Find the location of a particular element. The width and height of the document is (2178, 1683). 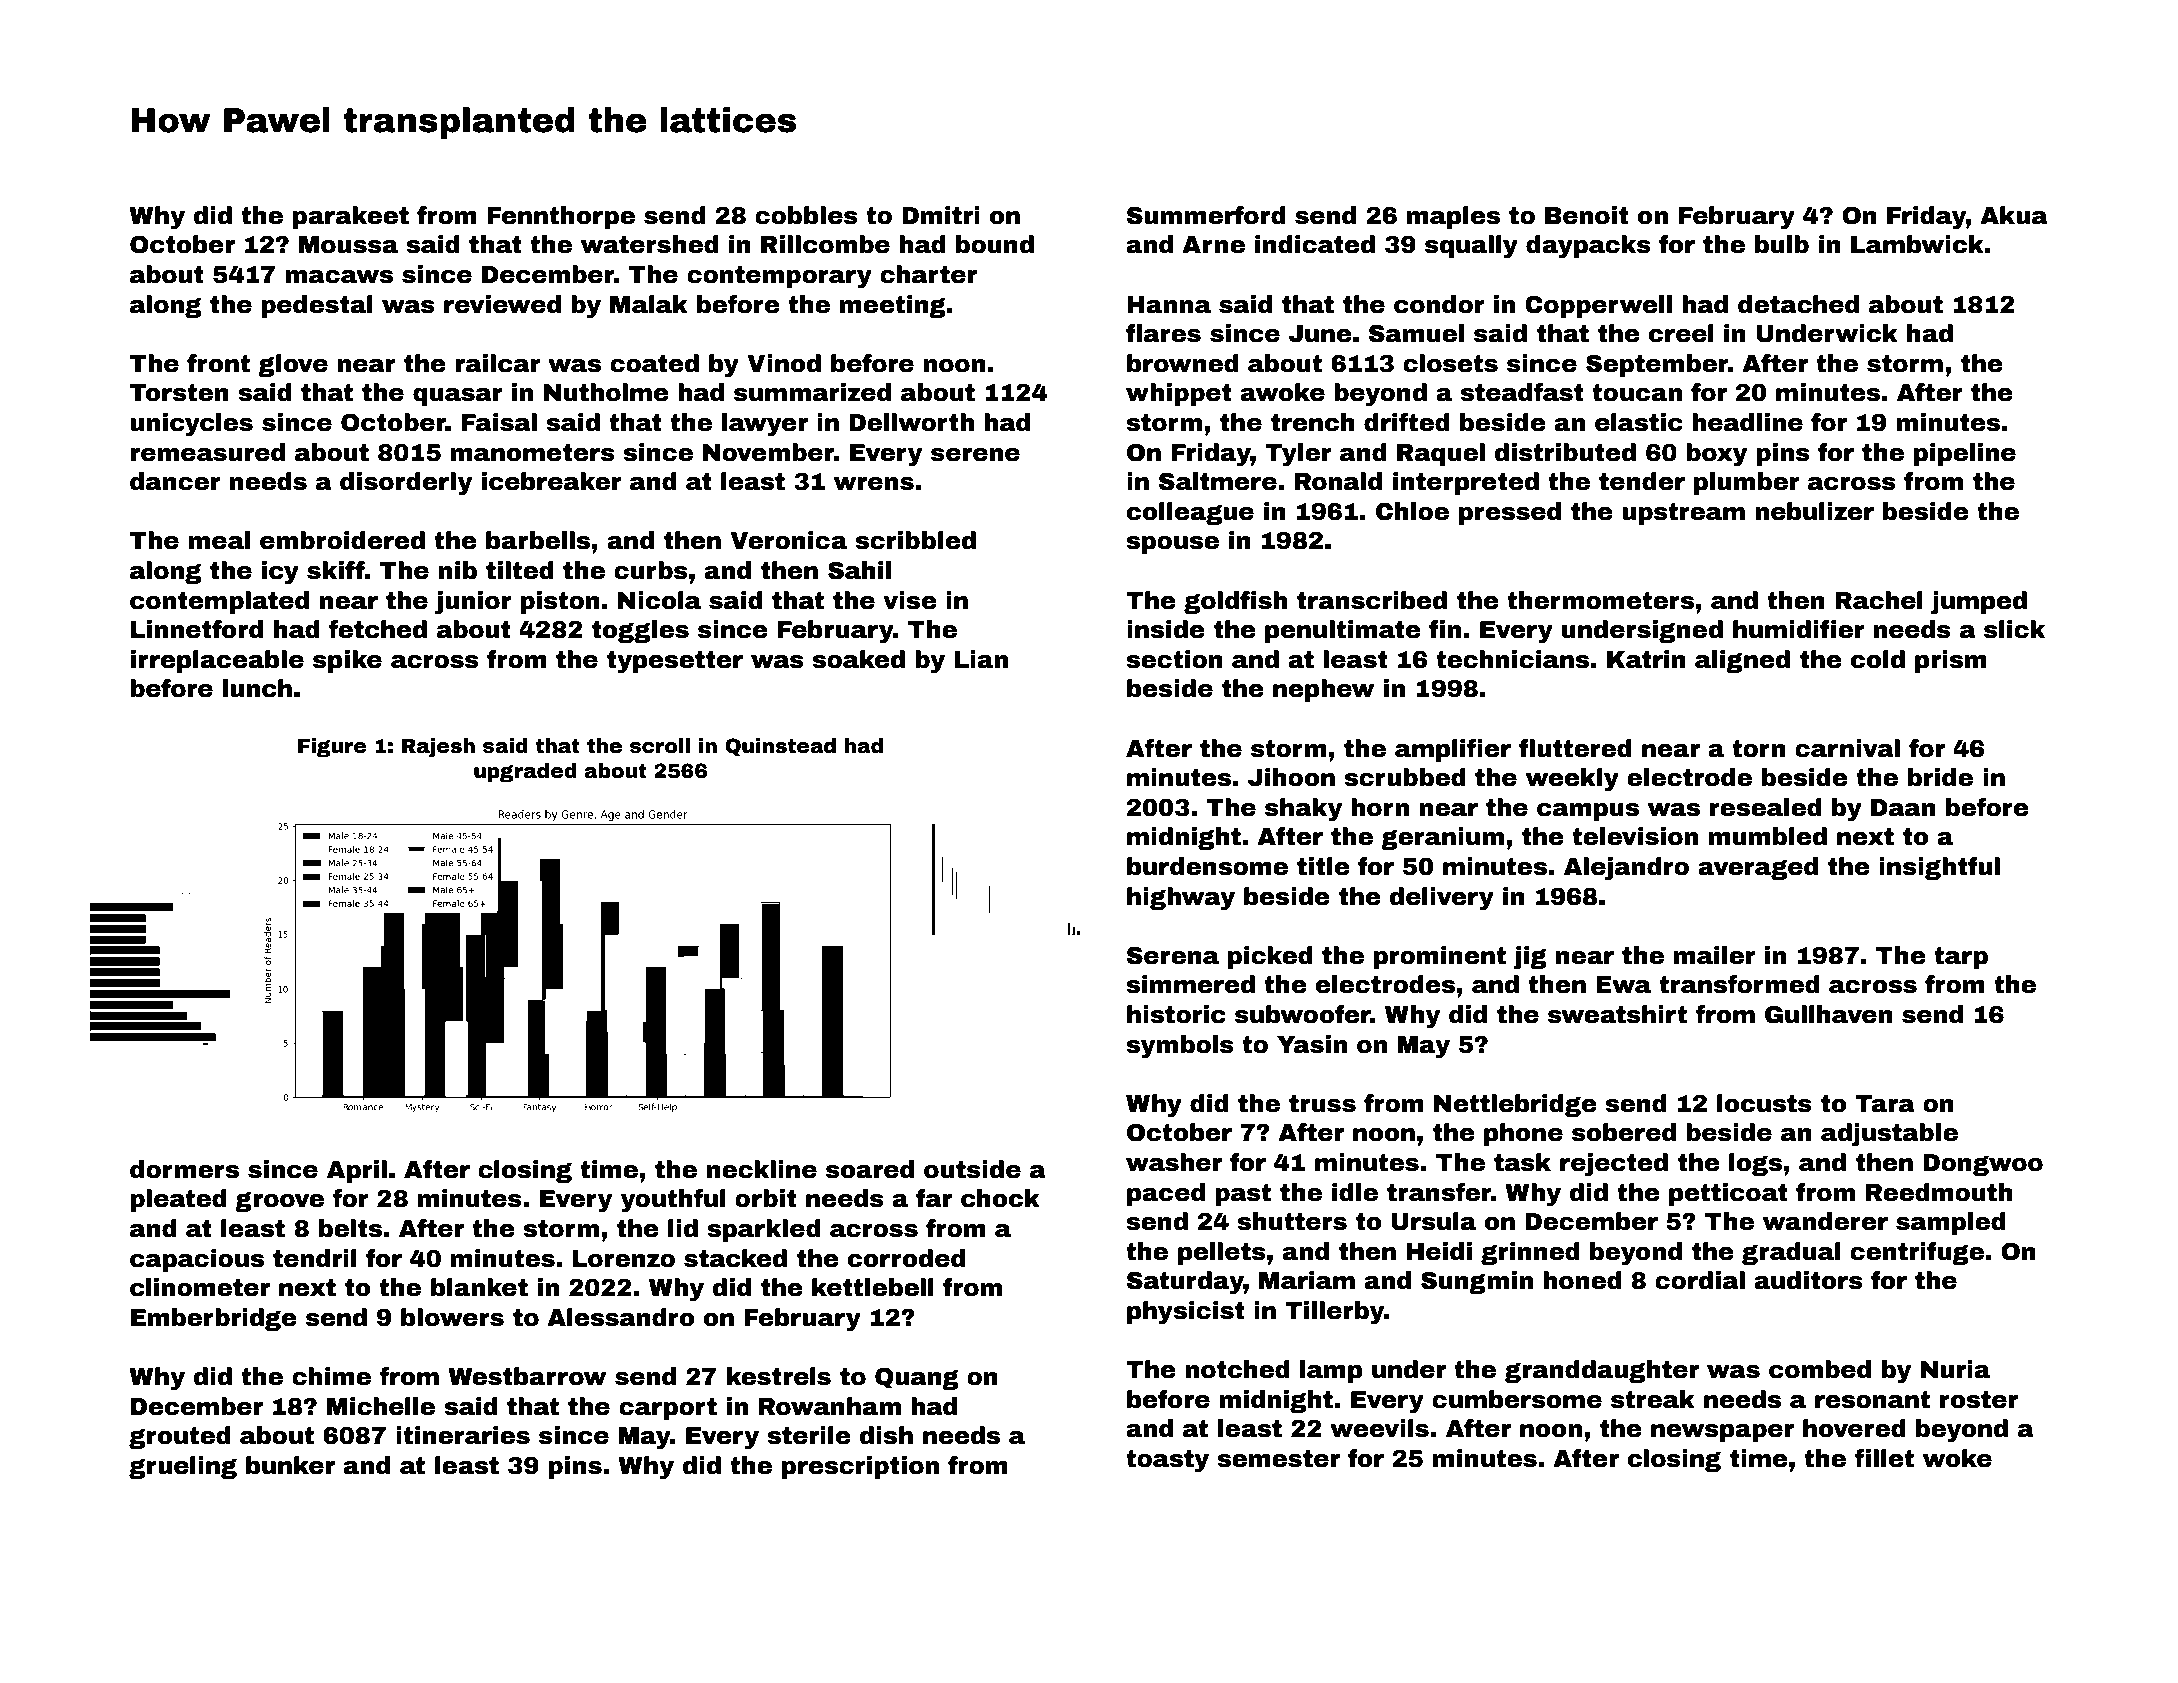

jumped is located at coordinates (1979, 603).
